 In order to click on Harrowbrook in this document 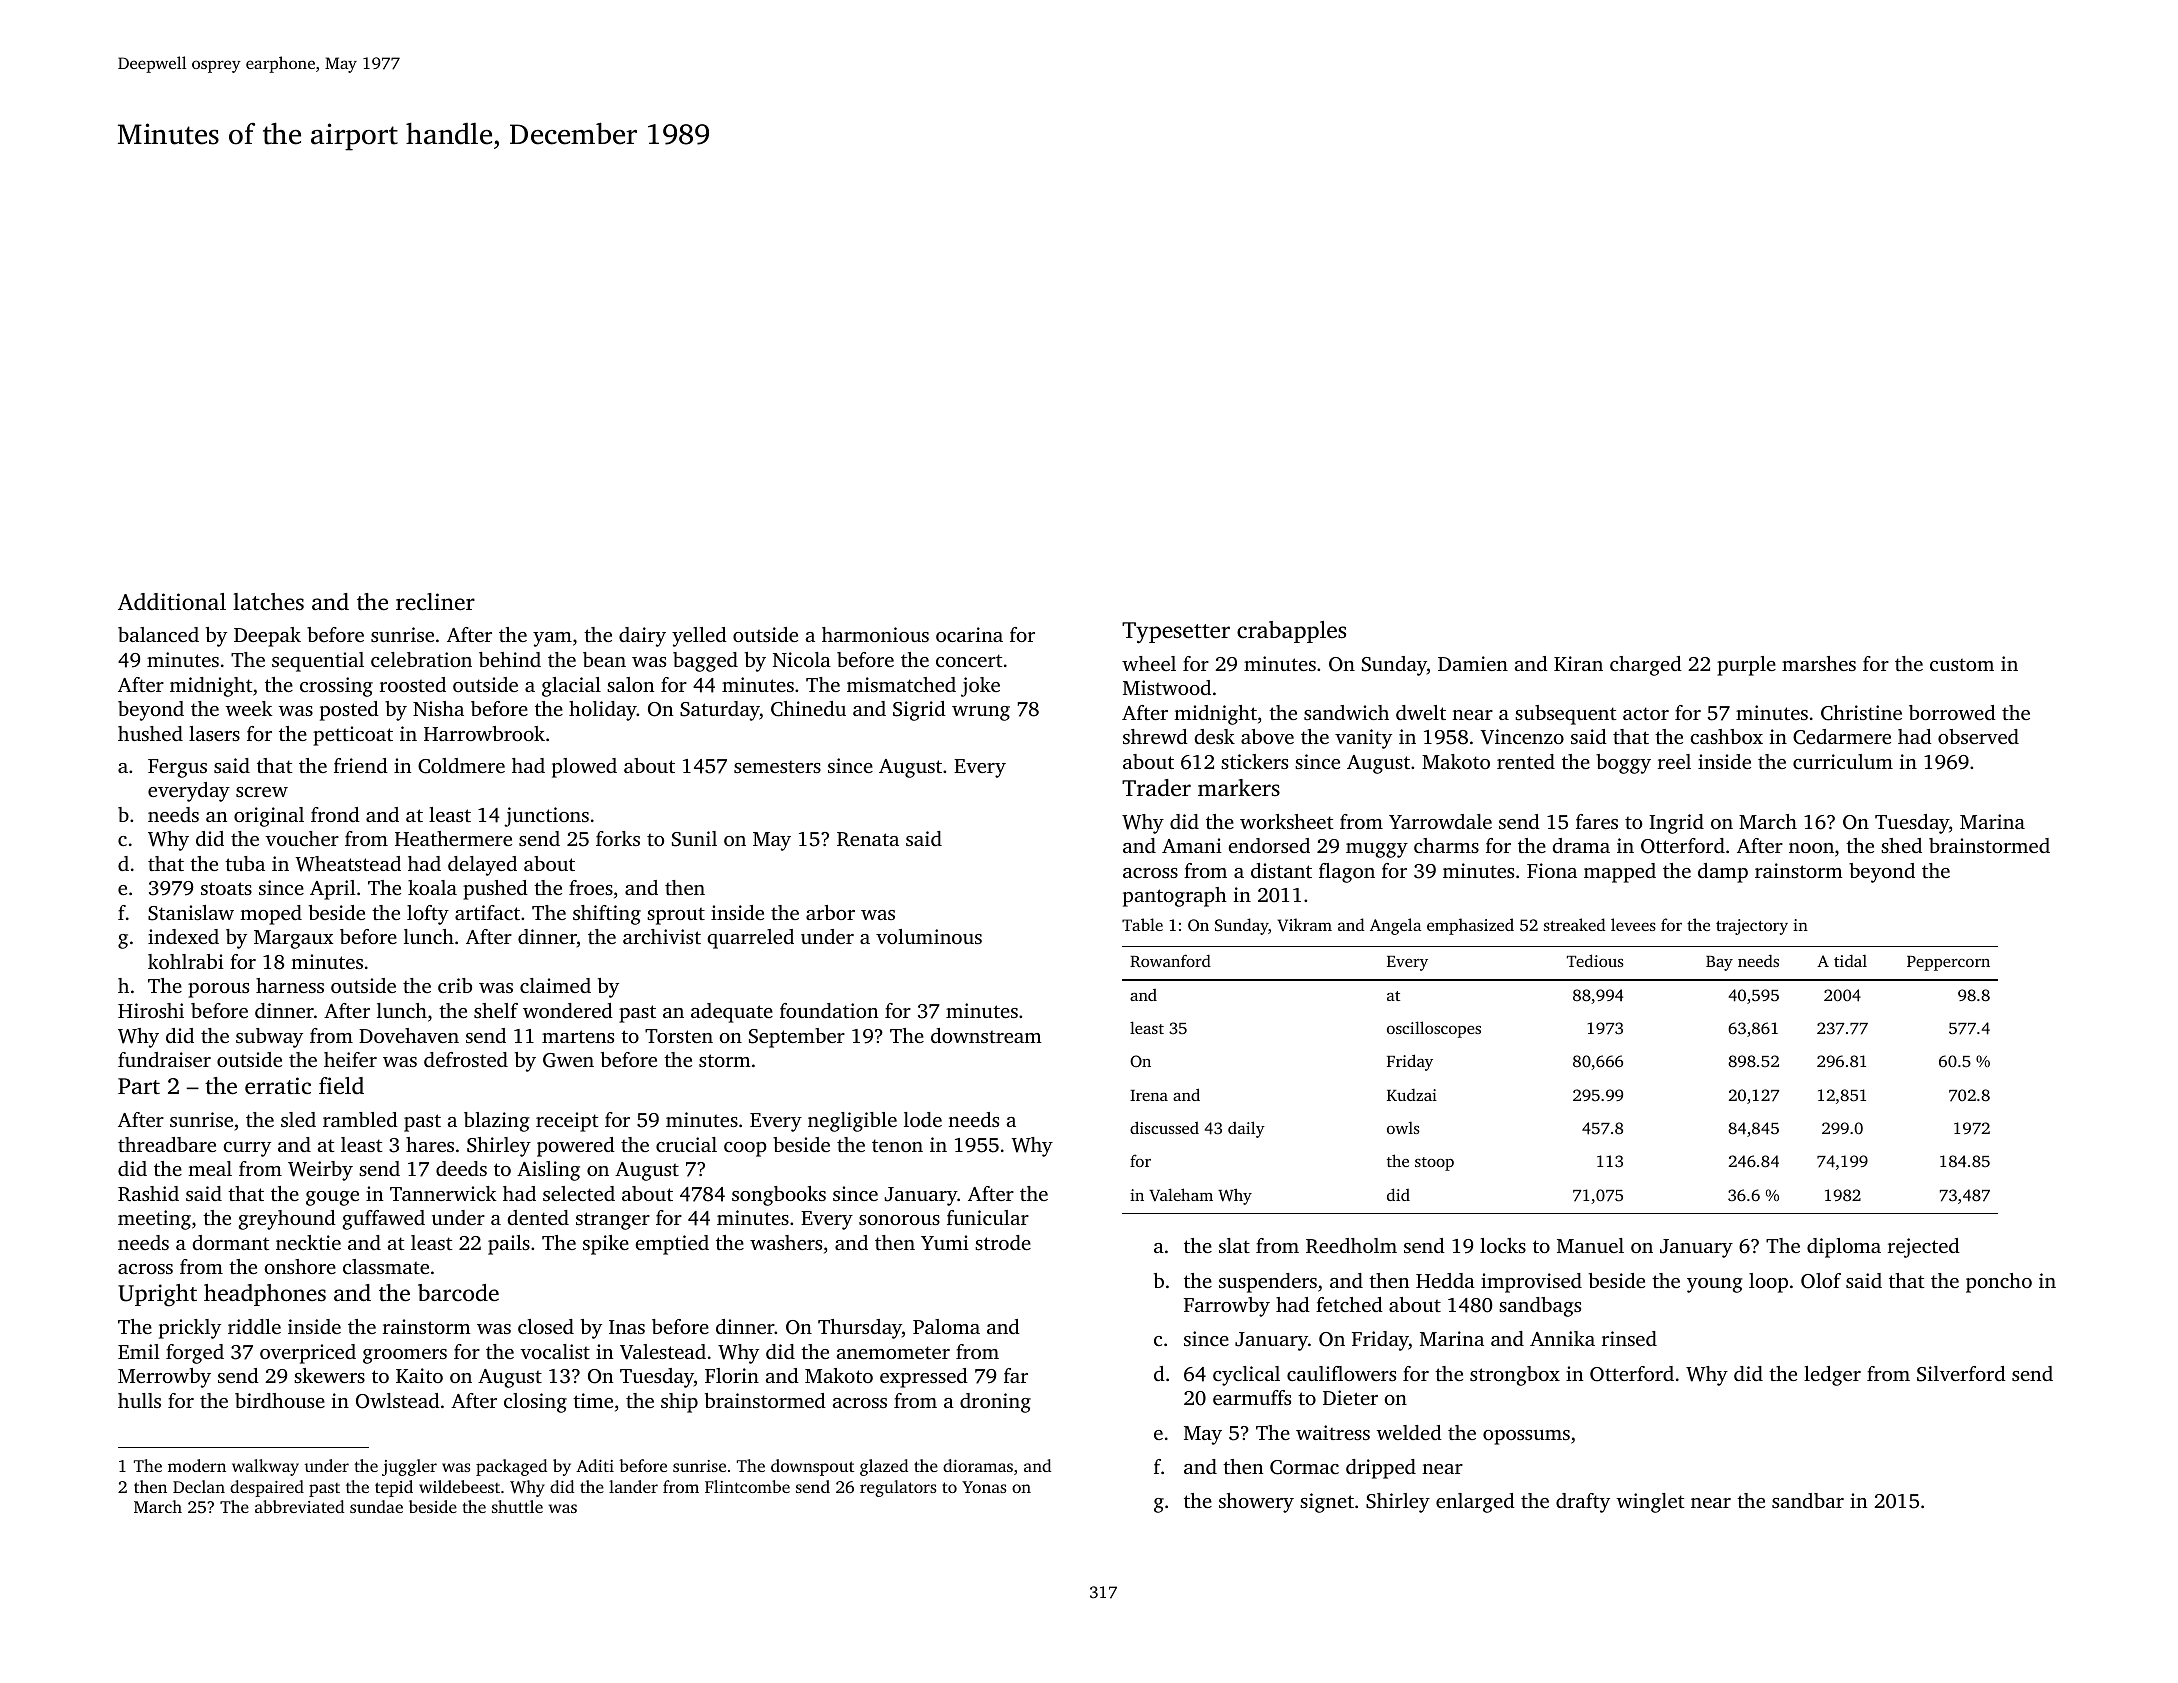, I will do `click(484, 733)`.
